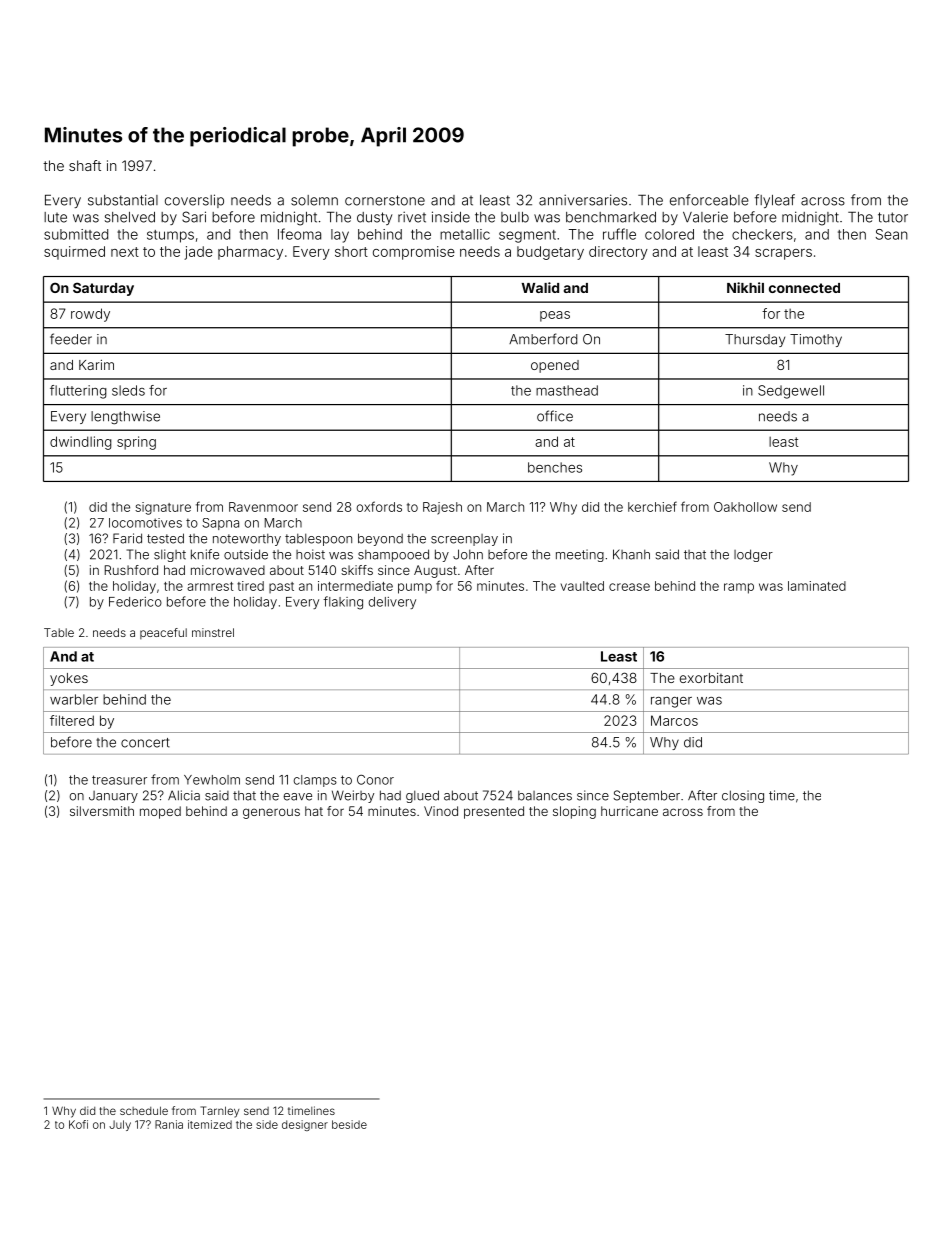 The height and width of the page is (1233, 952). Describe the element at coordinates (351, 251) in the page. I see `short` at that location.
